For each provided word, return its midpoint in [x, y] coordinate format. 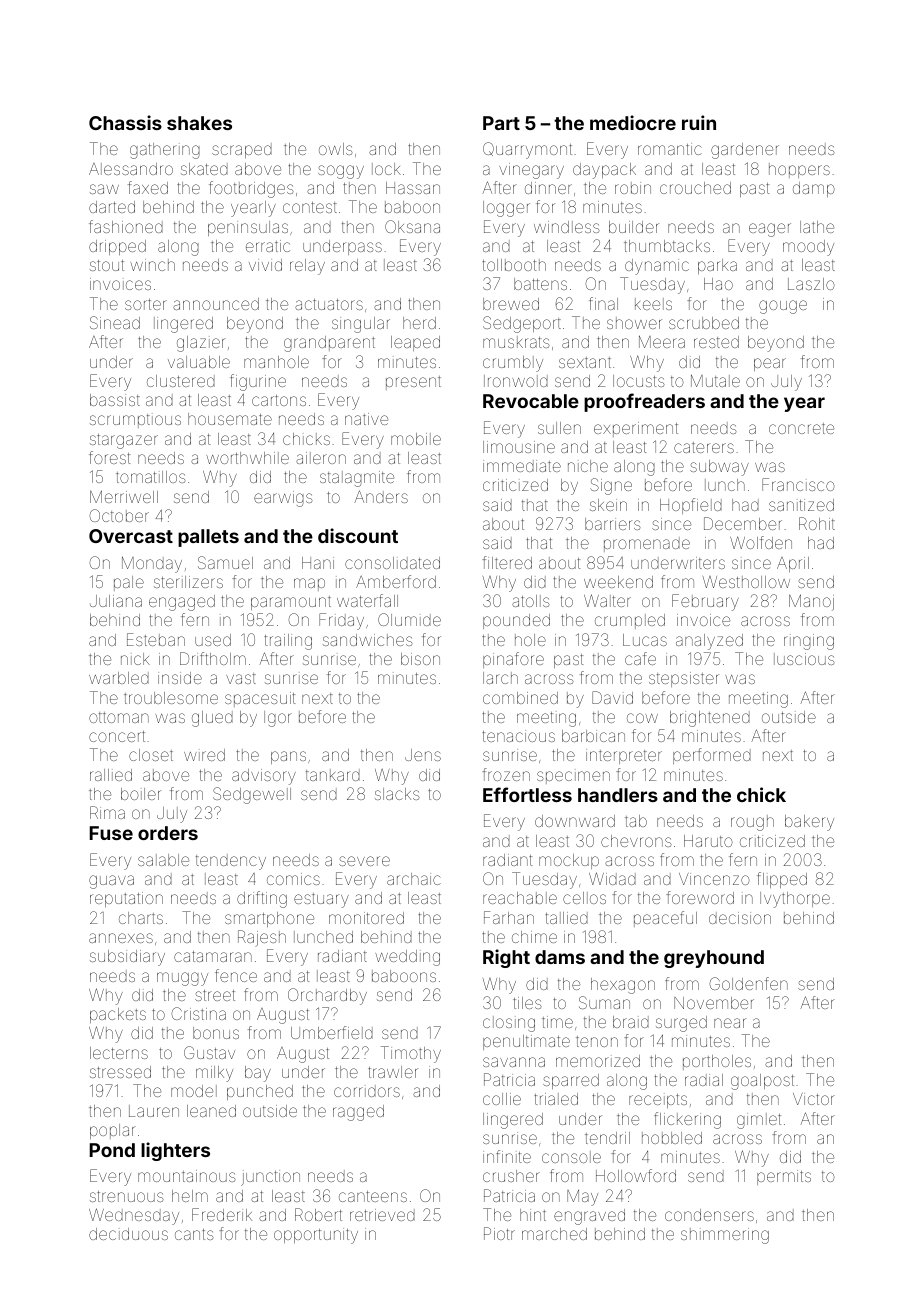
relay [307, 267]
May [582, 1198]
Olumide [409, 619]
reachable [520, 898]
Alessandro [131, 169]
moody [808, 248]
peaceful [665, 919]
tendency [231, 862]
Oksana [412, 226]
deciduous [128, 1234]
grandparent [329, 344]
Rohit [817, 523]
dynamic [657, 267]
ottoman [119, 717]
